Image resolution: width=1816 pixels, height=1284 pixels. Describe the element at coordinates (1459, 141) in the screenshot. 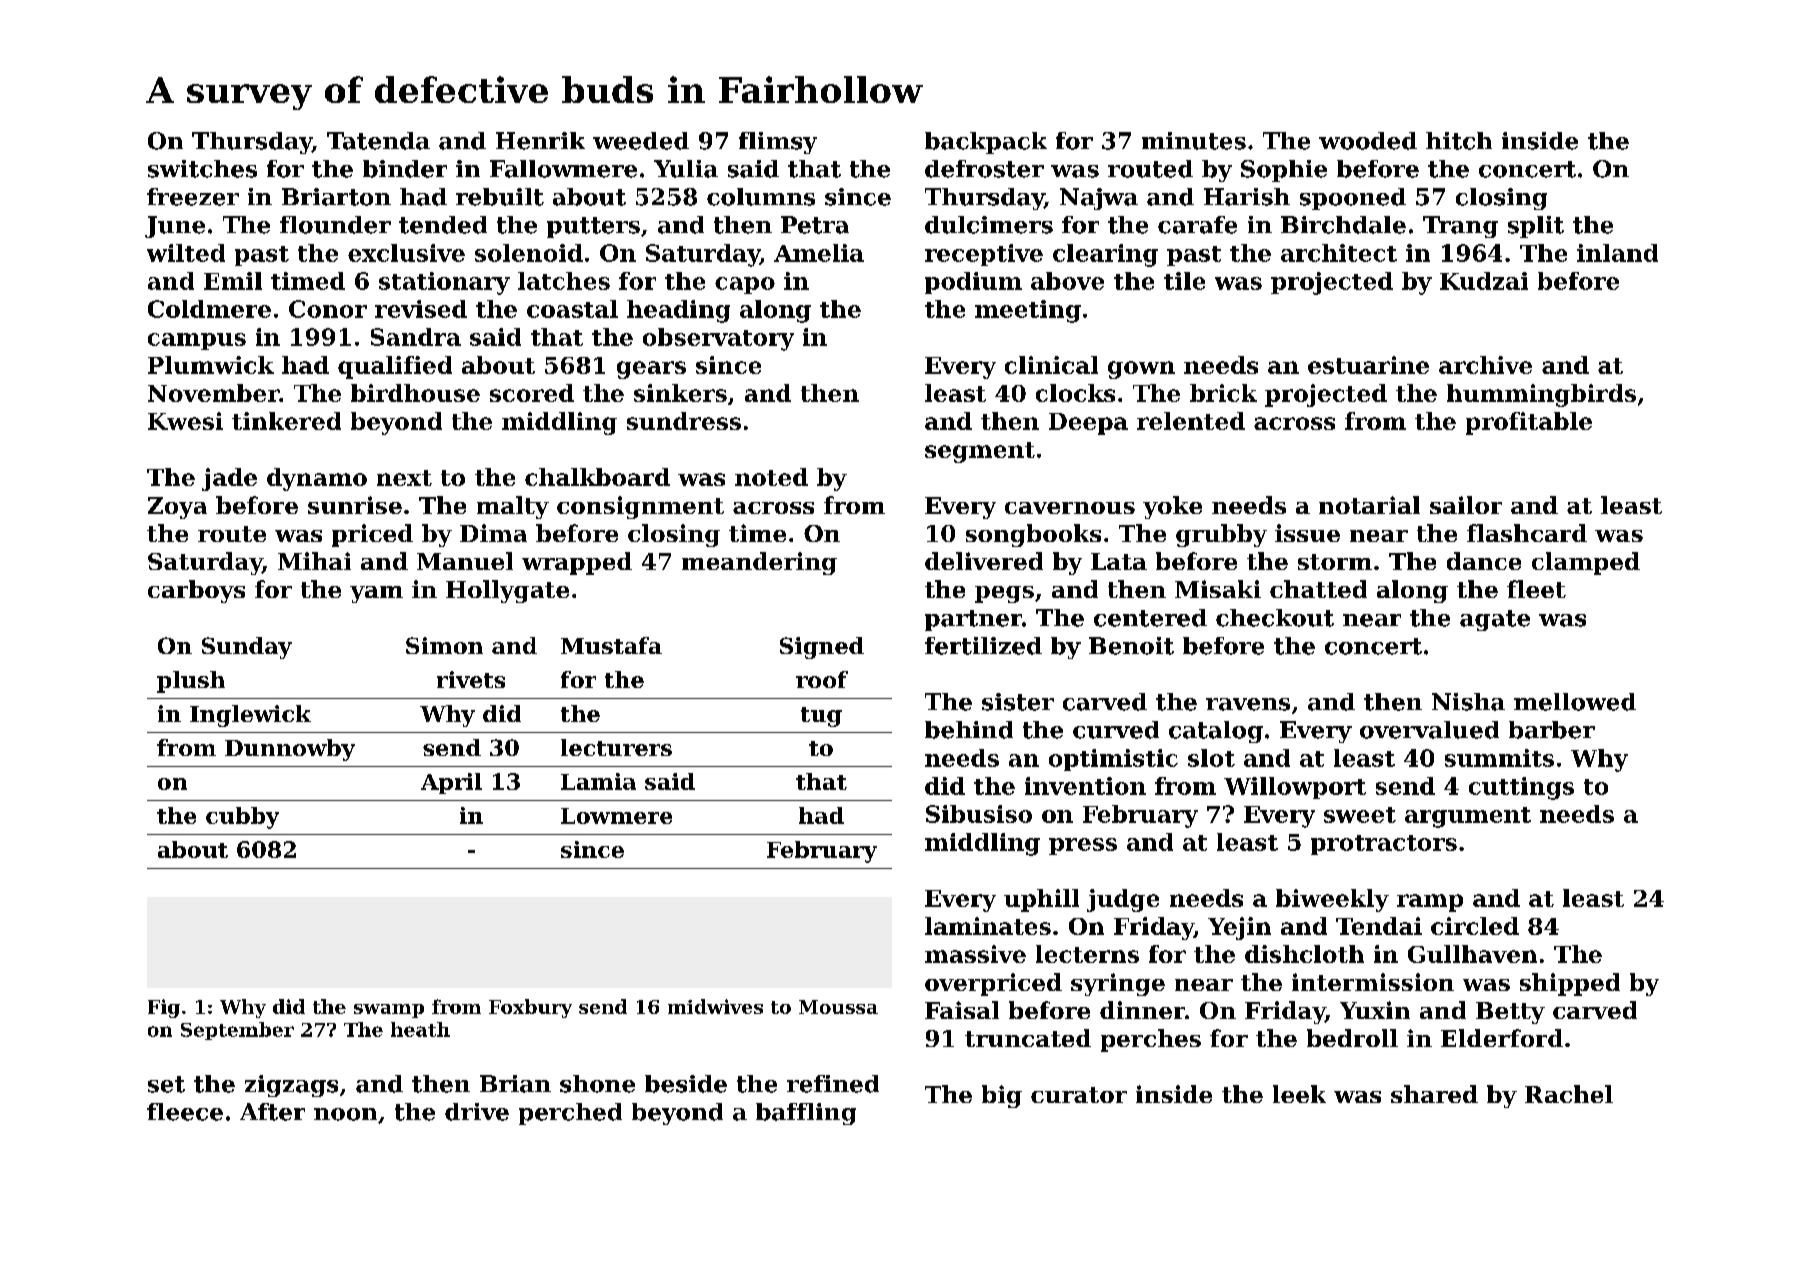

I see `hitch` at that location.
